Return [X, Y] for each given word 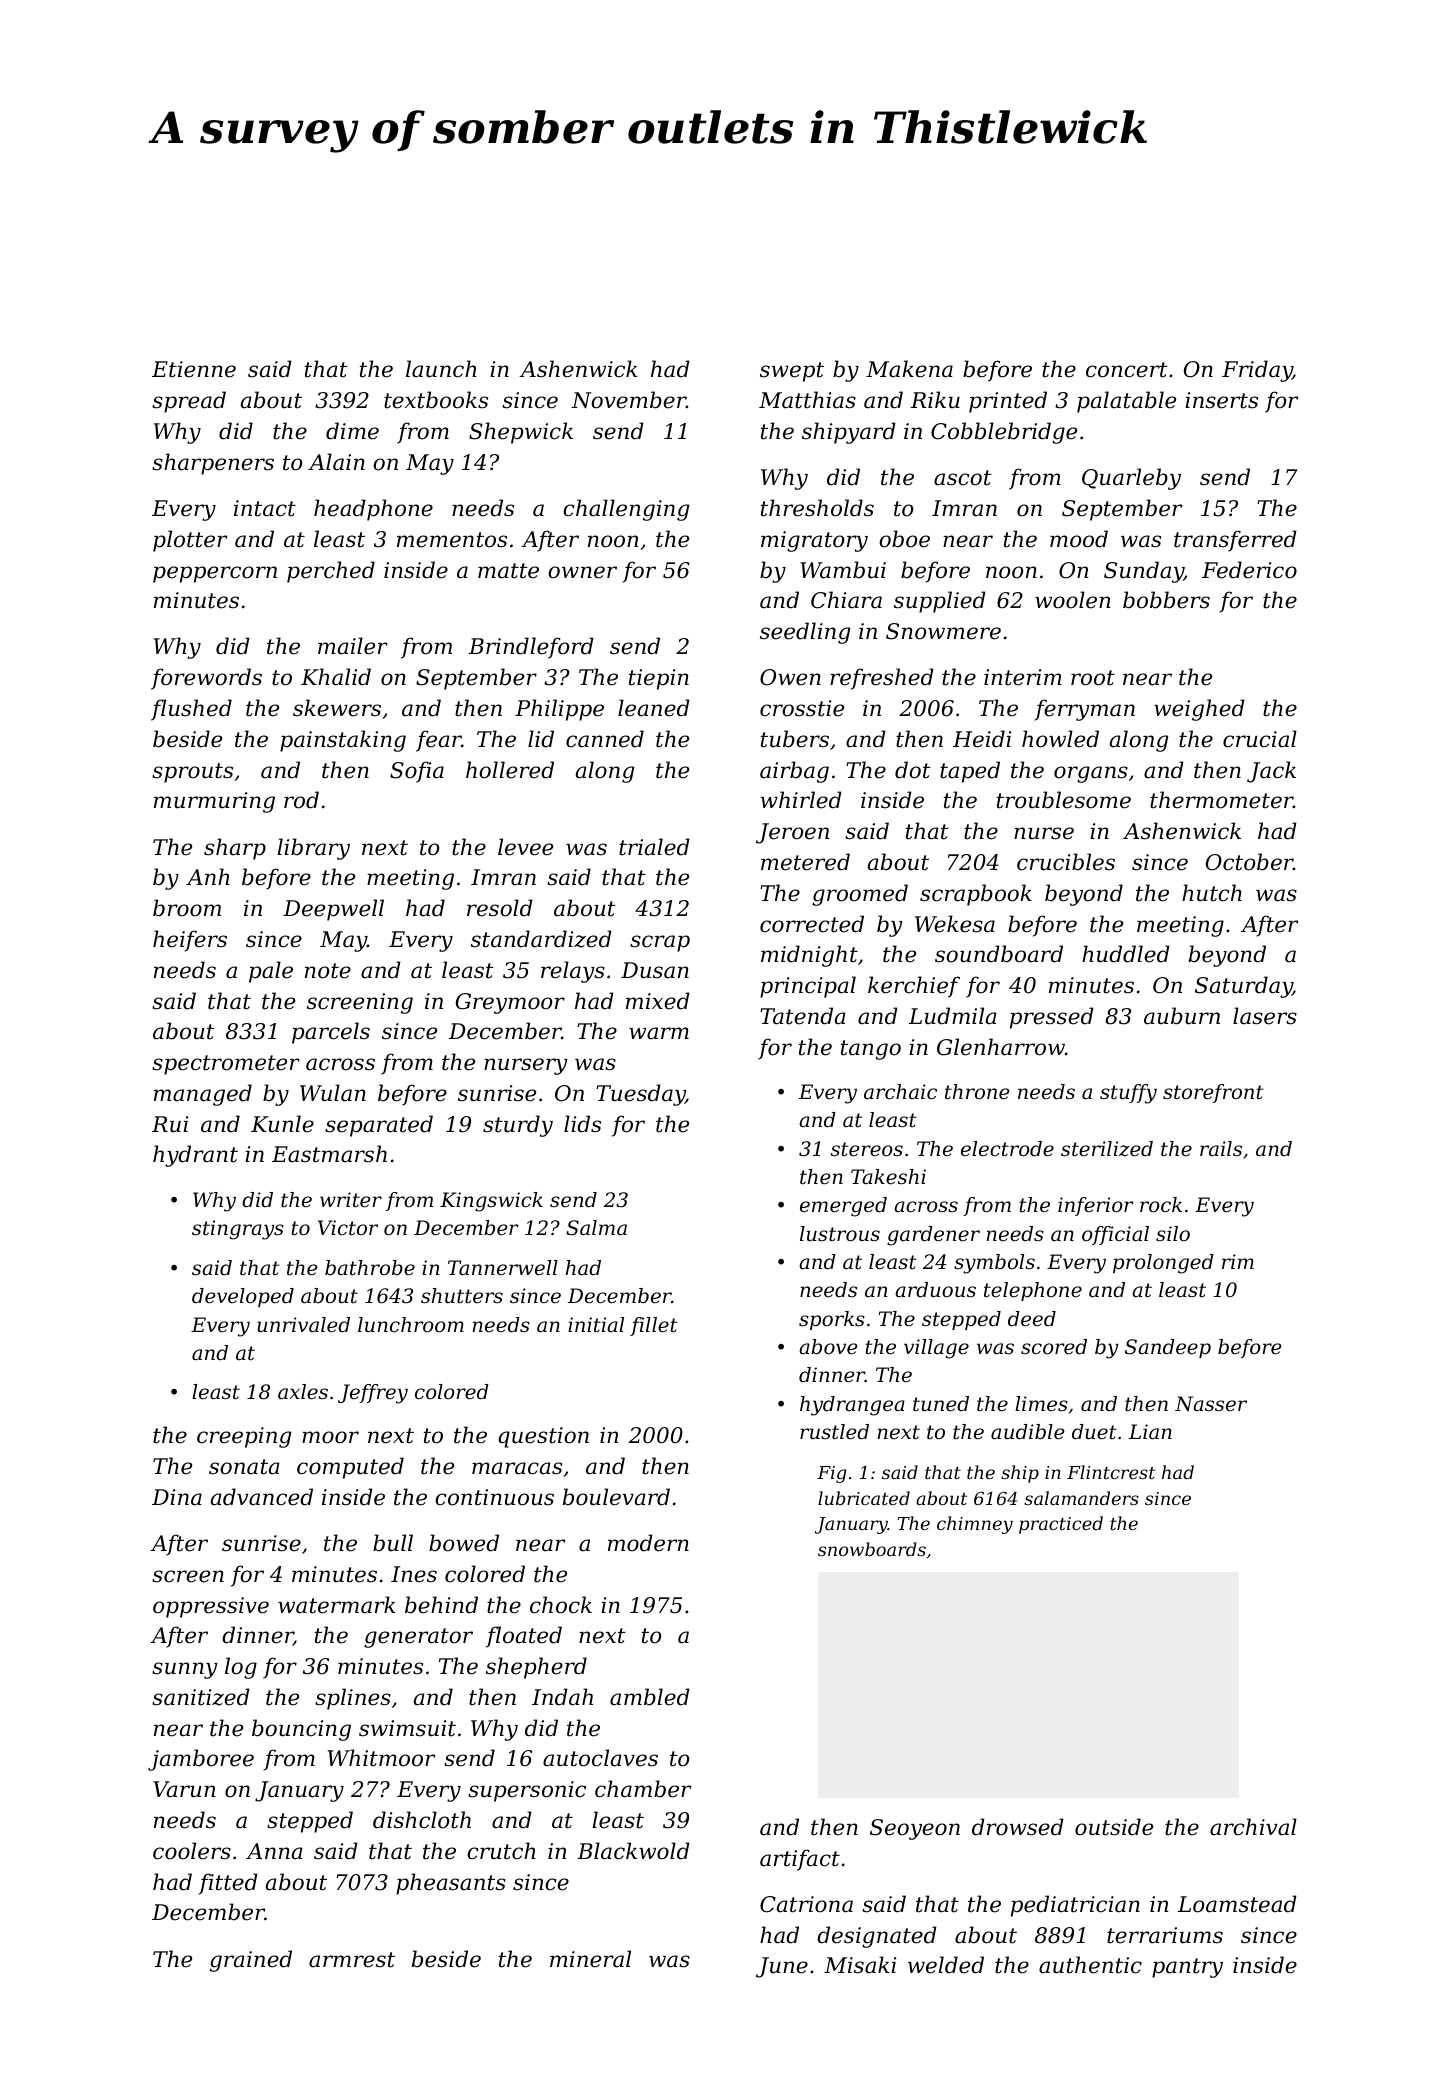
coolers [192, 1851]
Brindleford [531, 648]
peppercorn [215, 574]
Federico [1249, 570]
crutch [501, 1851]
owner [582, 572]
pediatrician [1075, 1906]
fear [439, 741]
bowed [464, 1543]
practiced [1061, 1525]
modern [648, 1543]
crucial [1260, 739]
